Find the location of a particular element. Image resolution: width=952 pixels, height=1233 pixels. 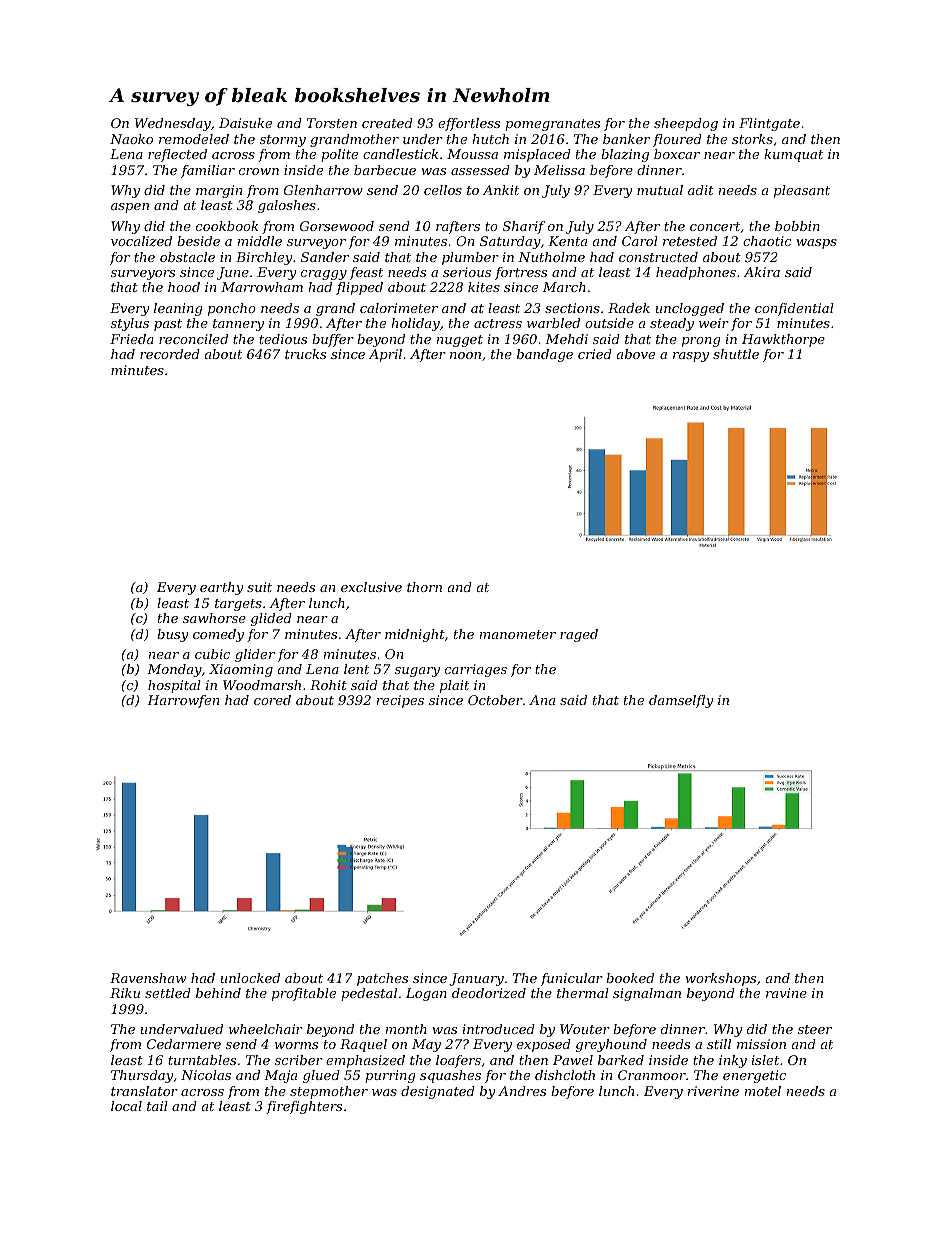

crown is located at coordinates (259, 171).
